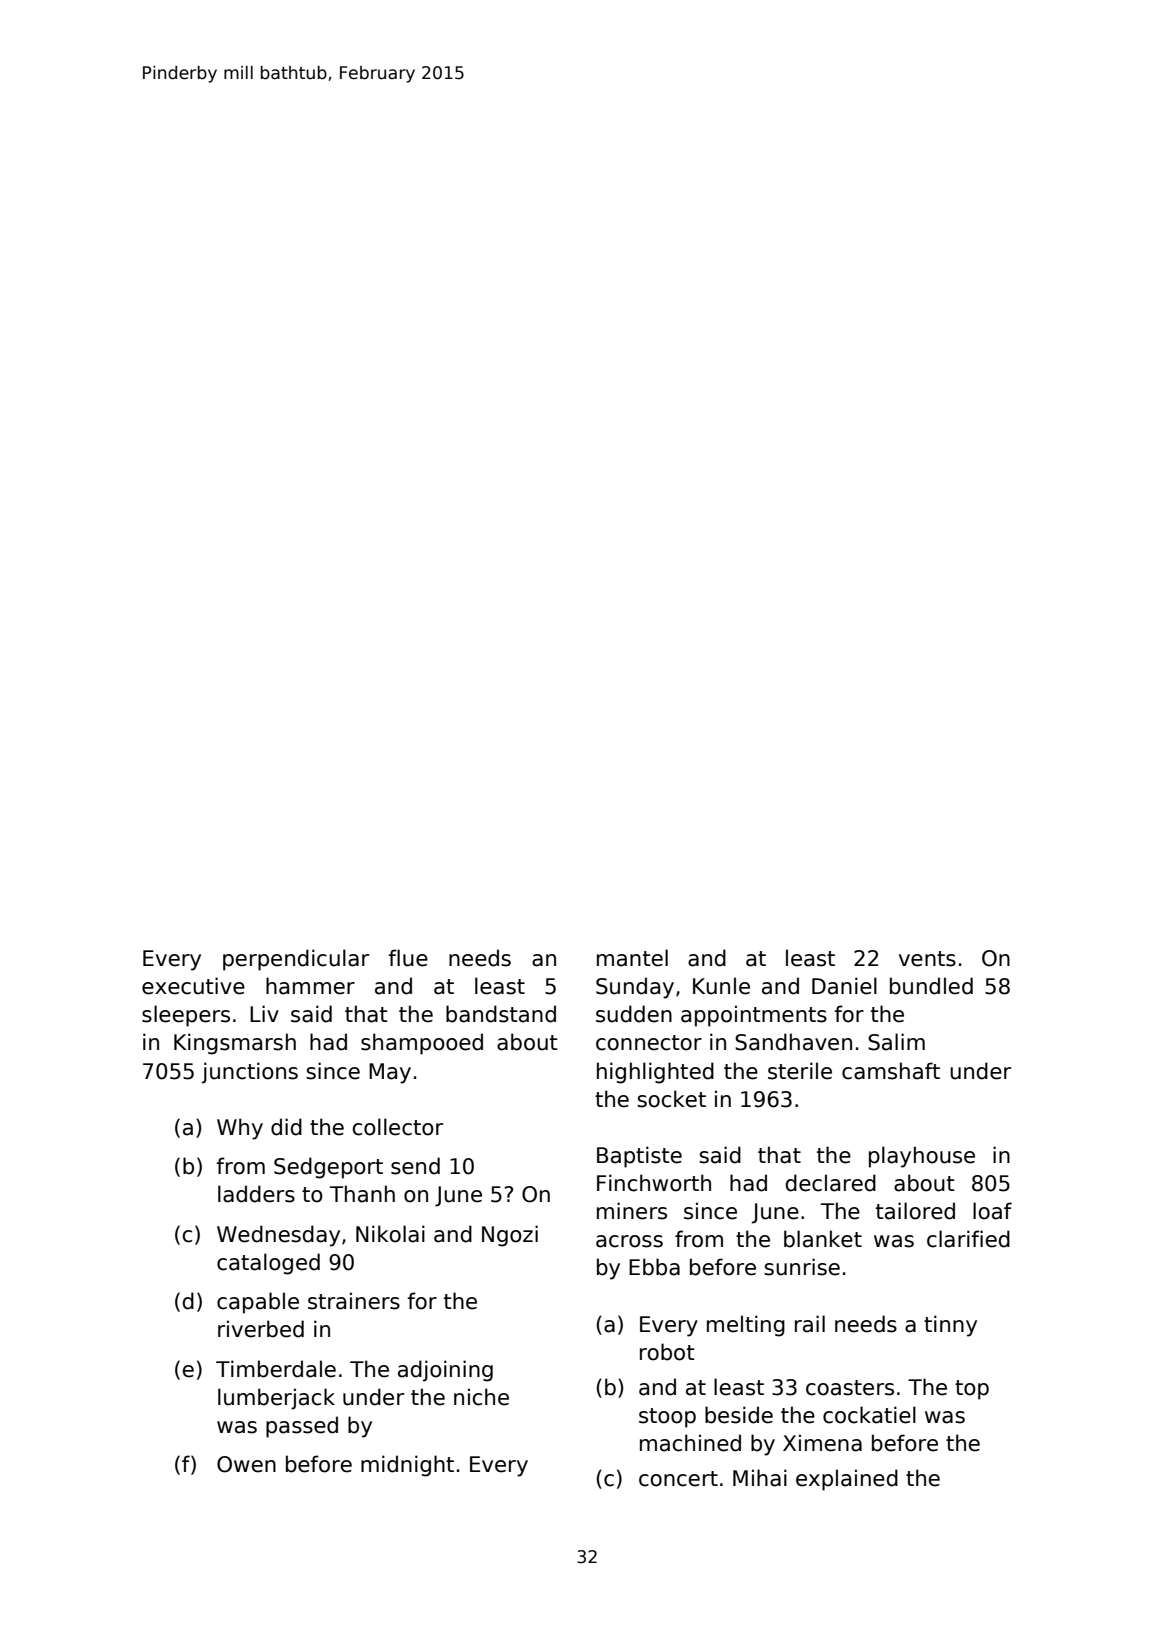 This screenshot has width=1153, height=1630. What do you see at coordinates (844, 986) in the screenshot?
I see `Daniel` at bounding box center [844, 986].
